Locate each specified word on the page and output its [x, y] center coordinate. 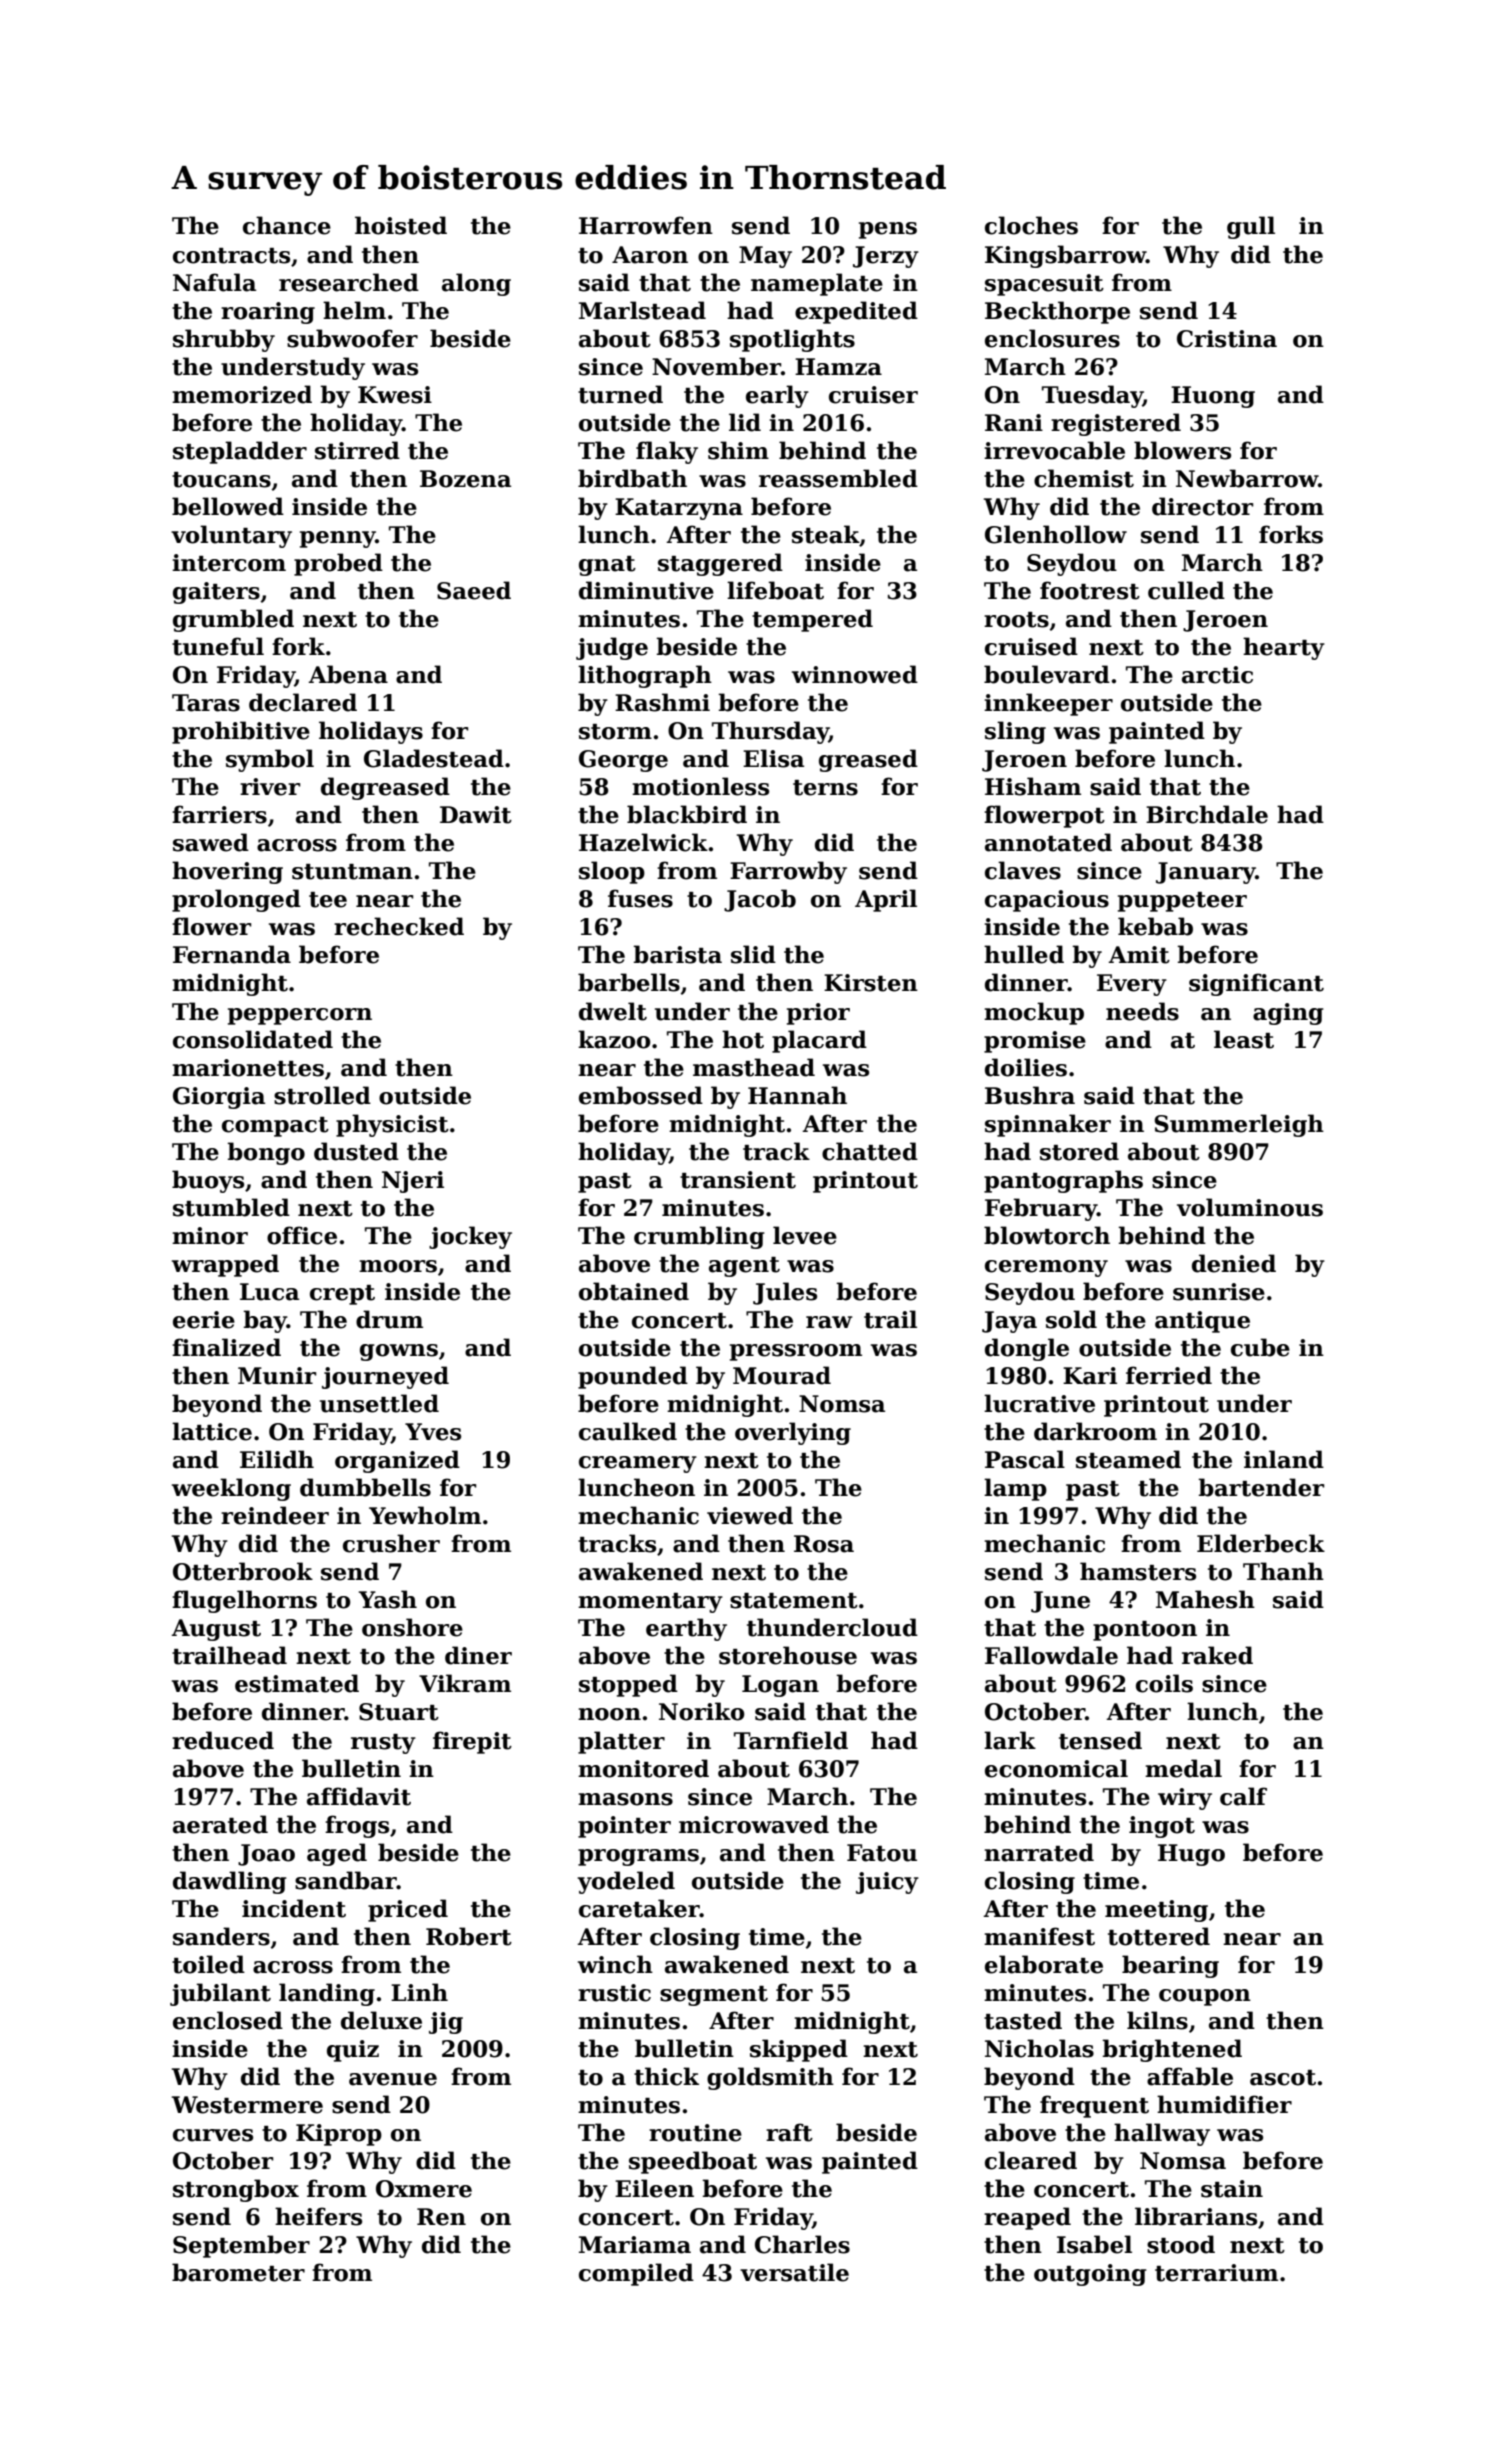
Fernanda [232, 954]
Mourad [782, 1375]
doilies [1026, 1067]
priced [408, 1910]
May [765, 257]
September [241, 2246]
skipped [799, 2050]
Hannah [797, 1095]
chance [287, 225]
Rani [1014, 423]
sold [1071, 1319]
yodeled [626, 1882]
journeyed [385, 1377]
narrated [1039, 1852]
